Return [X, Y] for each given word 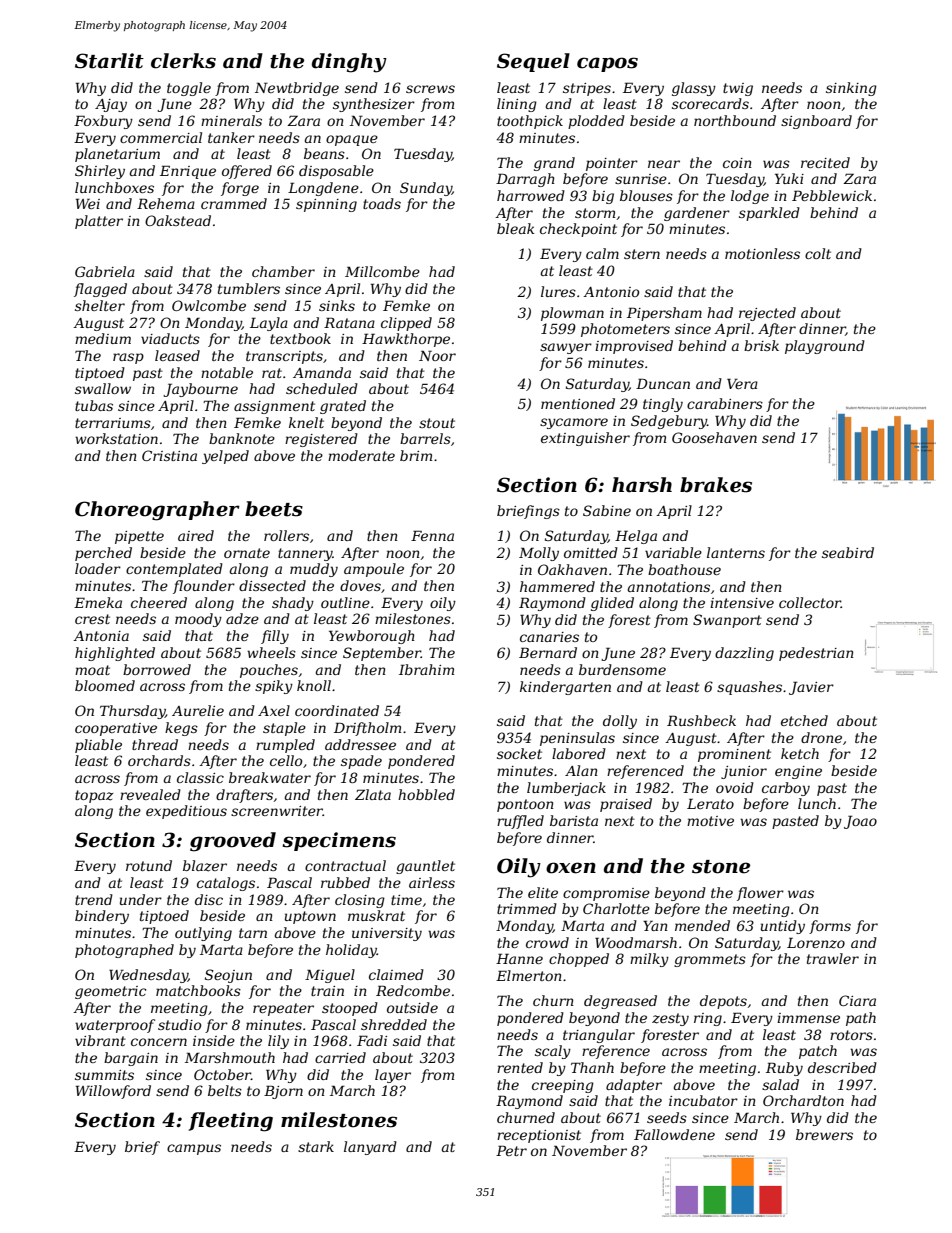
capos [607, 64]
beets [274, 509]
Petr [511, 1150]
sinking [851, 89]
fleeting [230, 1122]
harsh [642, 485]
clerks [183, 61]
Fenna [432, 535]
